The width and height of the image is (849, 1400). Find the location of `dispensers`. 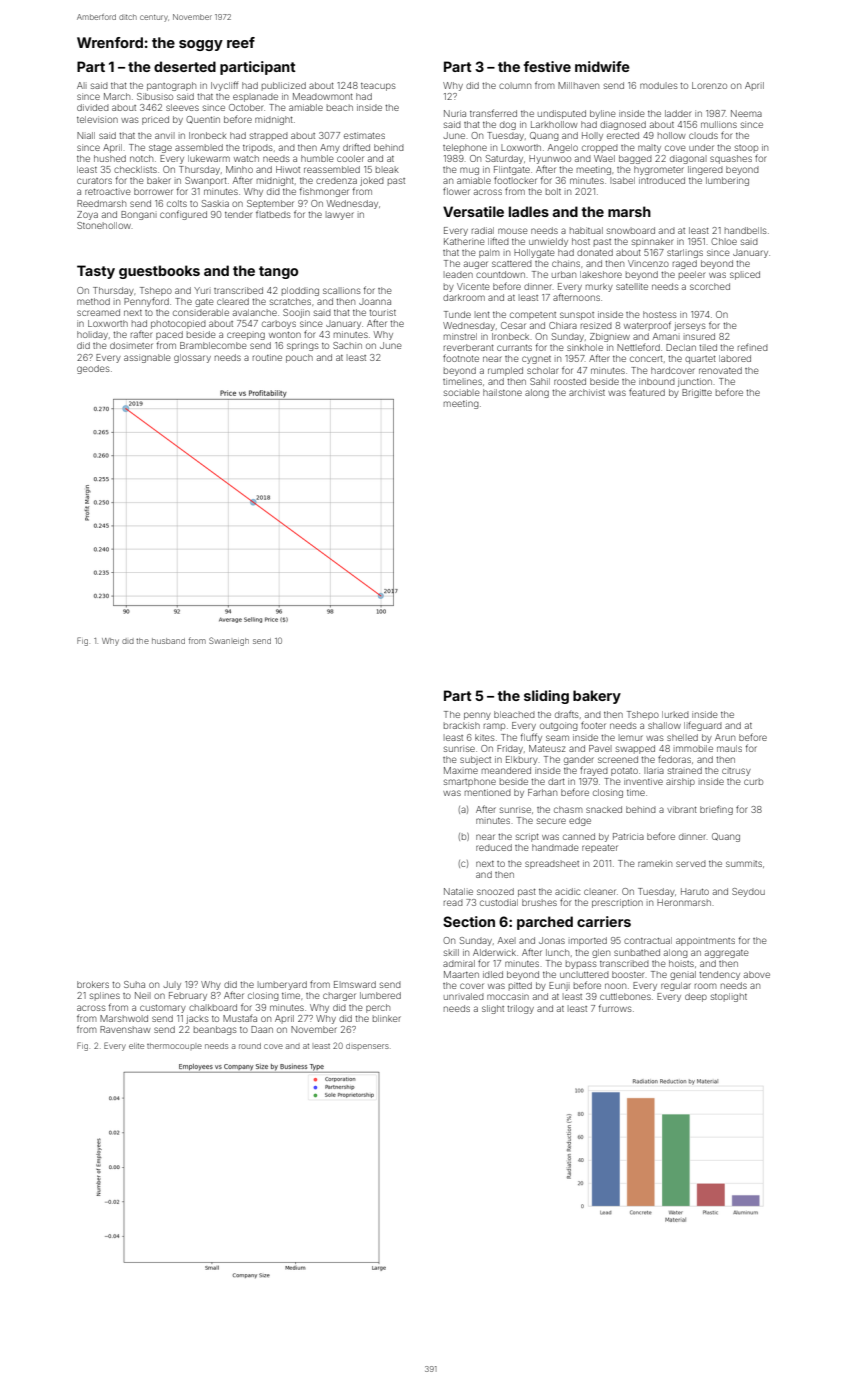

dispensers is located at coordinates (367, 1046).
